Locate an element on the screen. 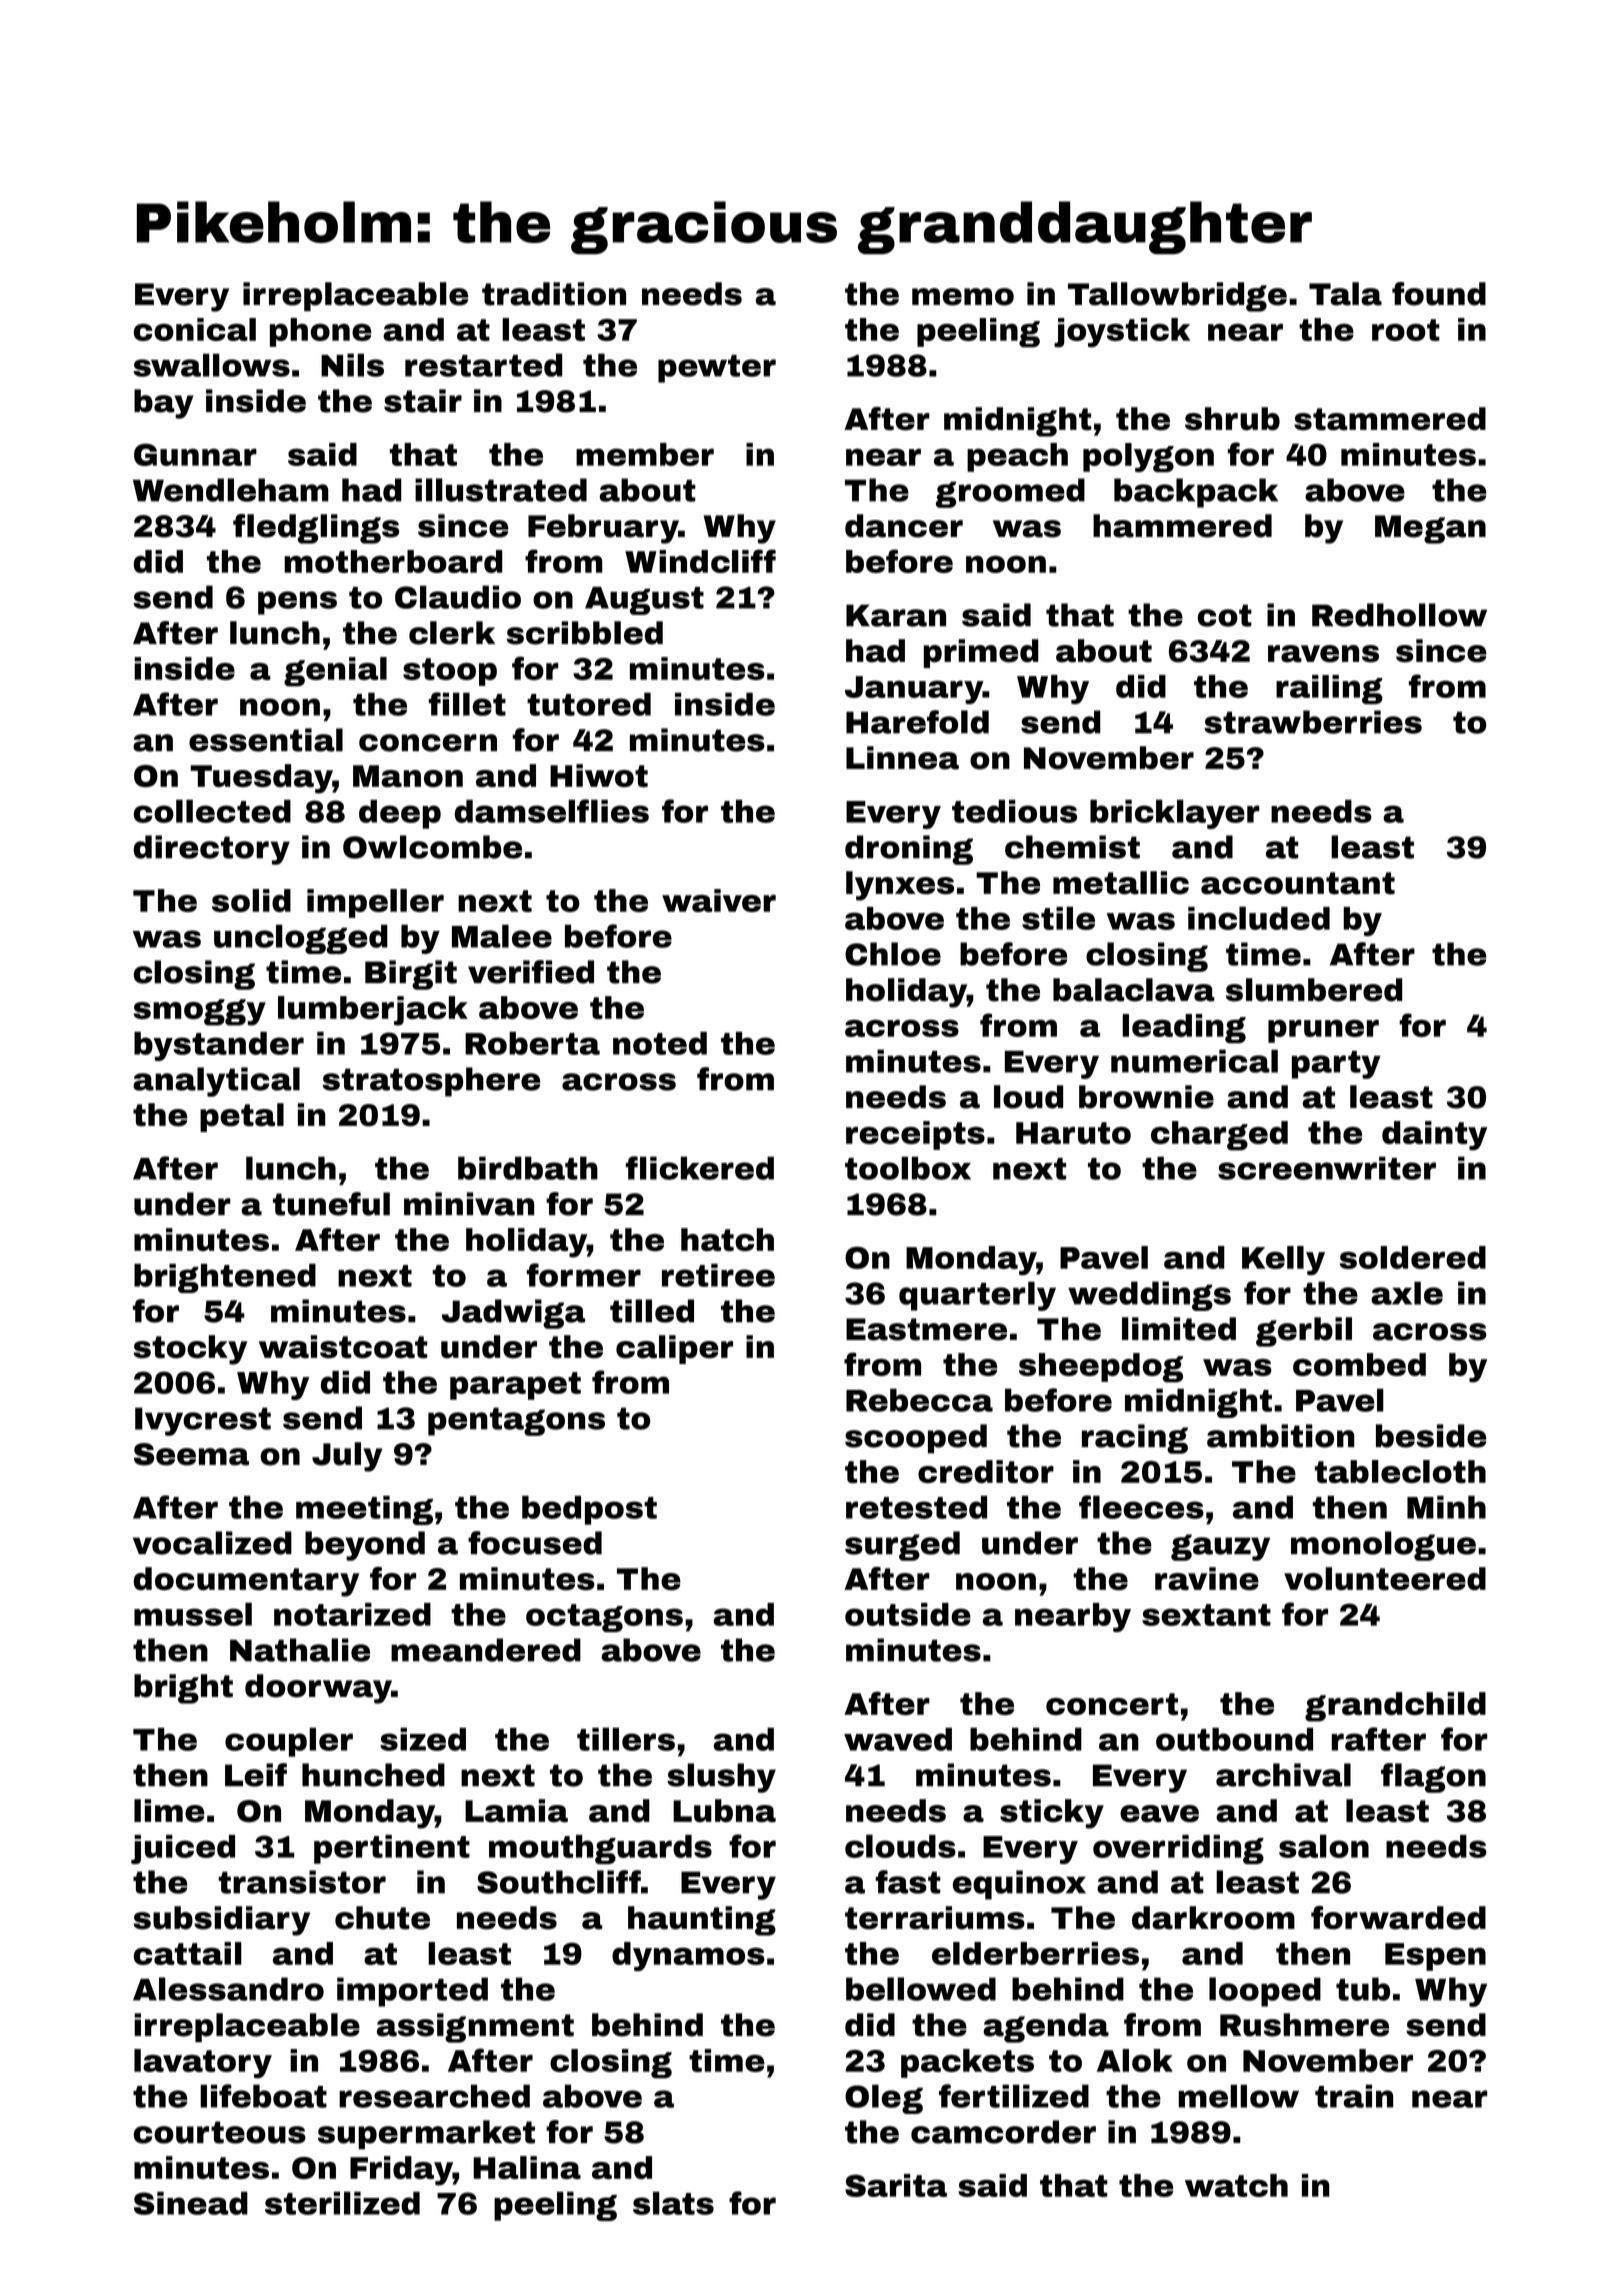 The height and width of the screenshot is (2292, 1620). vocalized is located at coordinates (212, 1543).
